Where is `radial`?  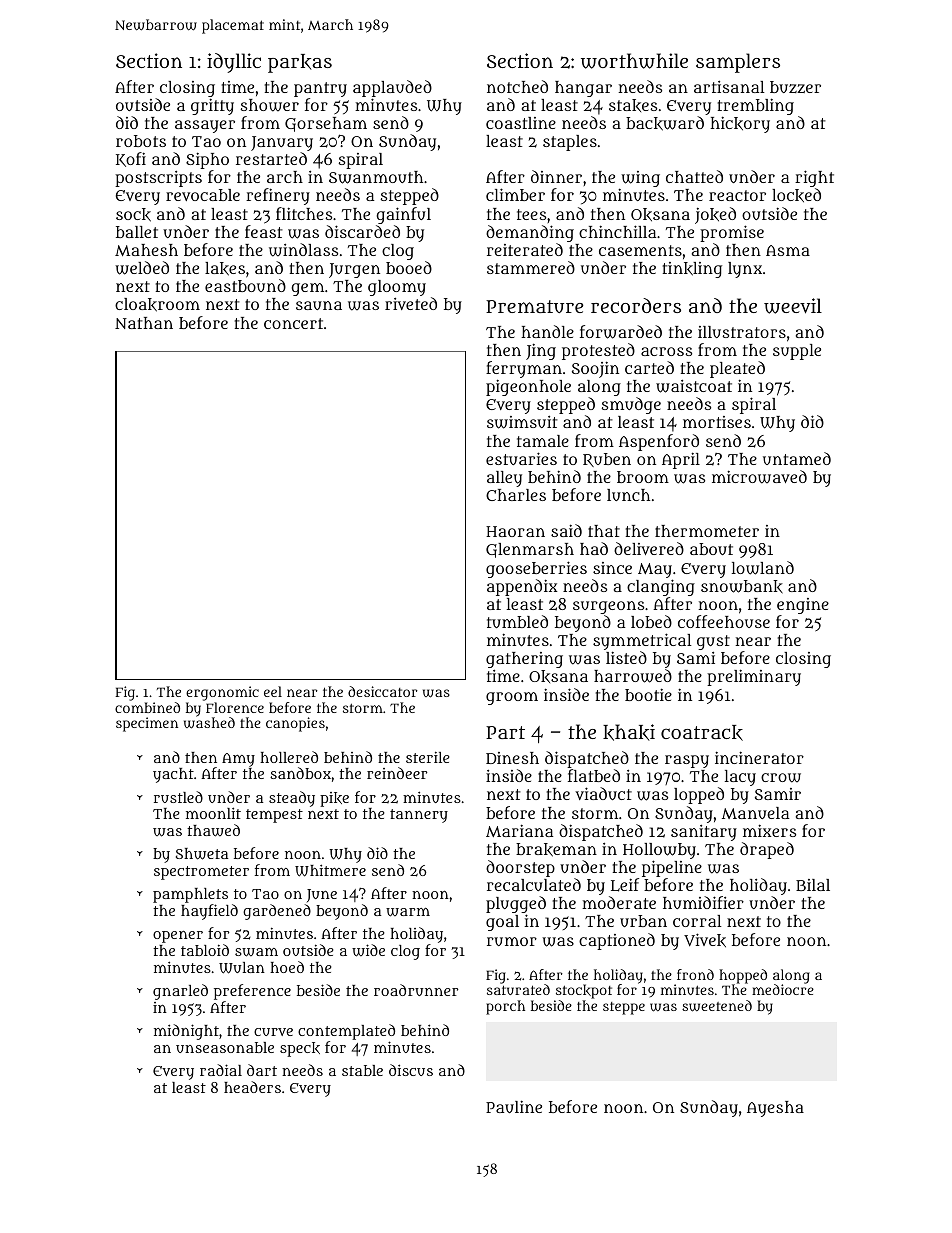 radial is located at coordinates (221, 1070).
